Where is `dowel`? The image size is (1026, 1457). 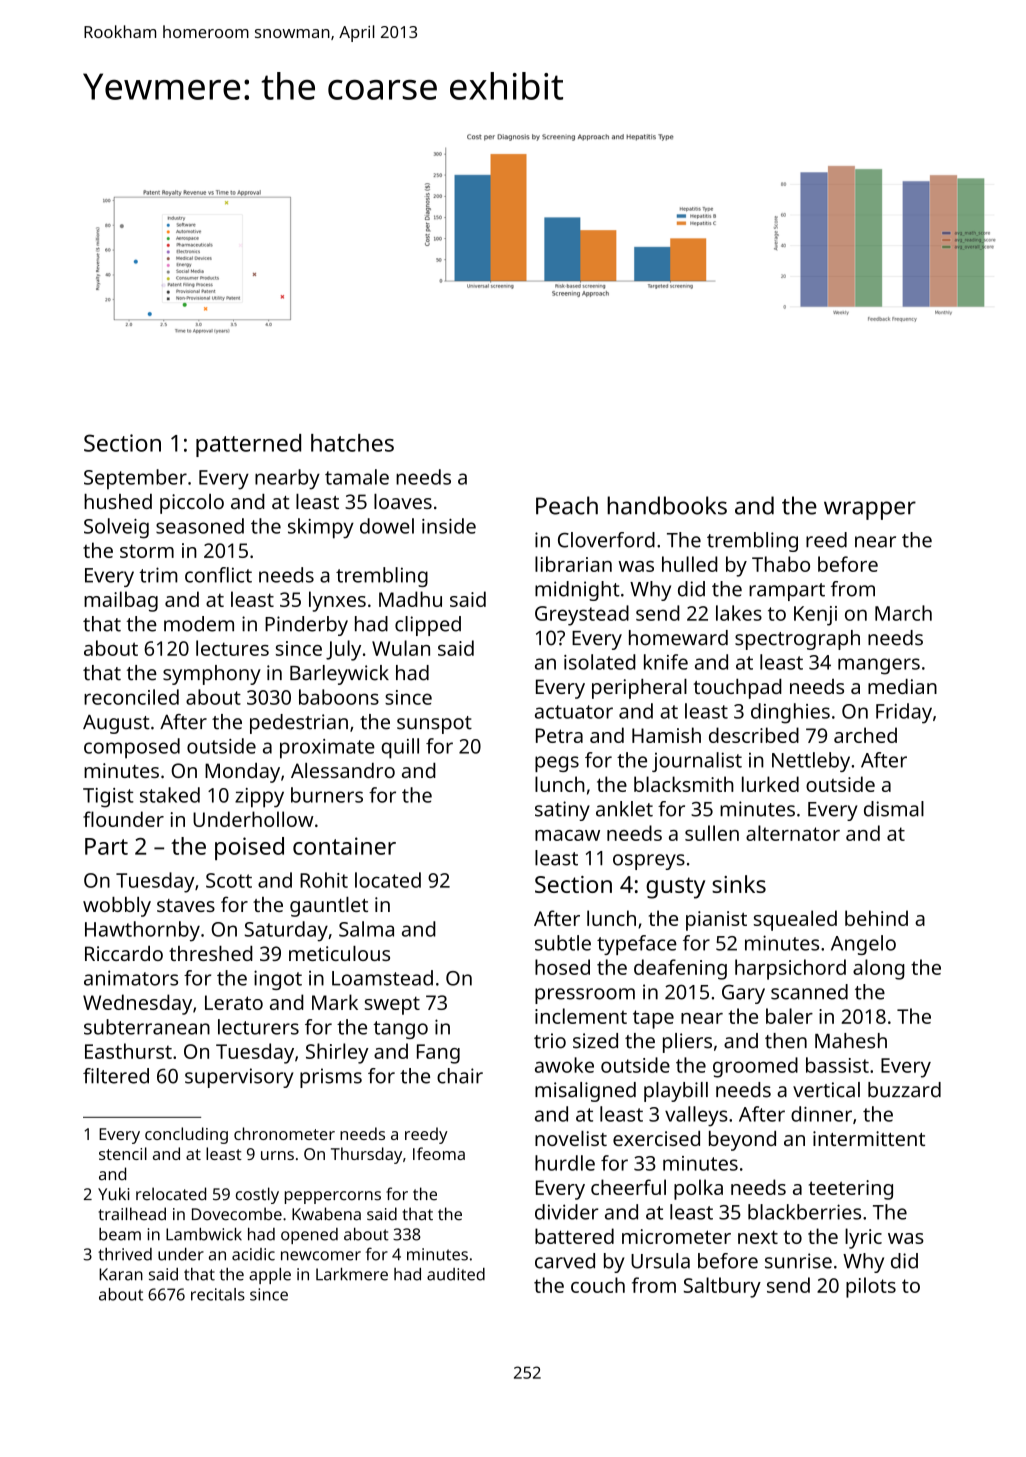
dowel is located at coordinates (387, 526).
